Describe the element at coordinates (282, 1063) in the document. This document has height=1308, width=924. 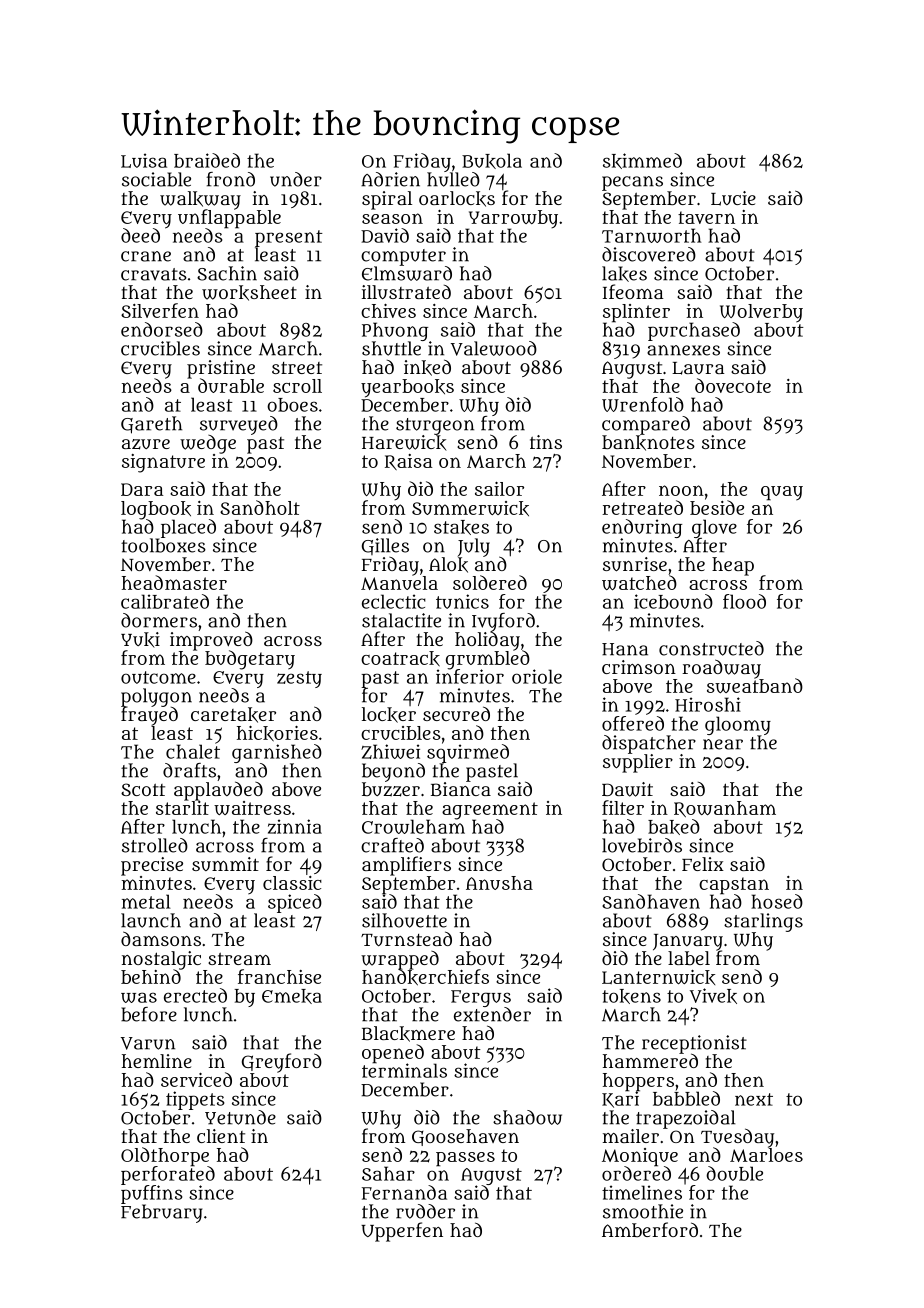
I see `Greyford` at that location.
